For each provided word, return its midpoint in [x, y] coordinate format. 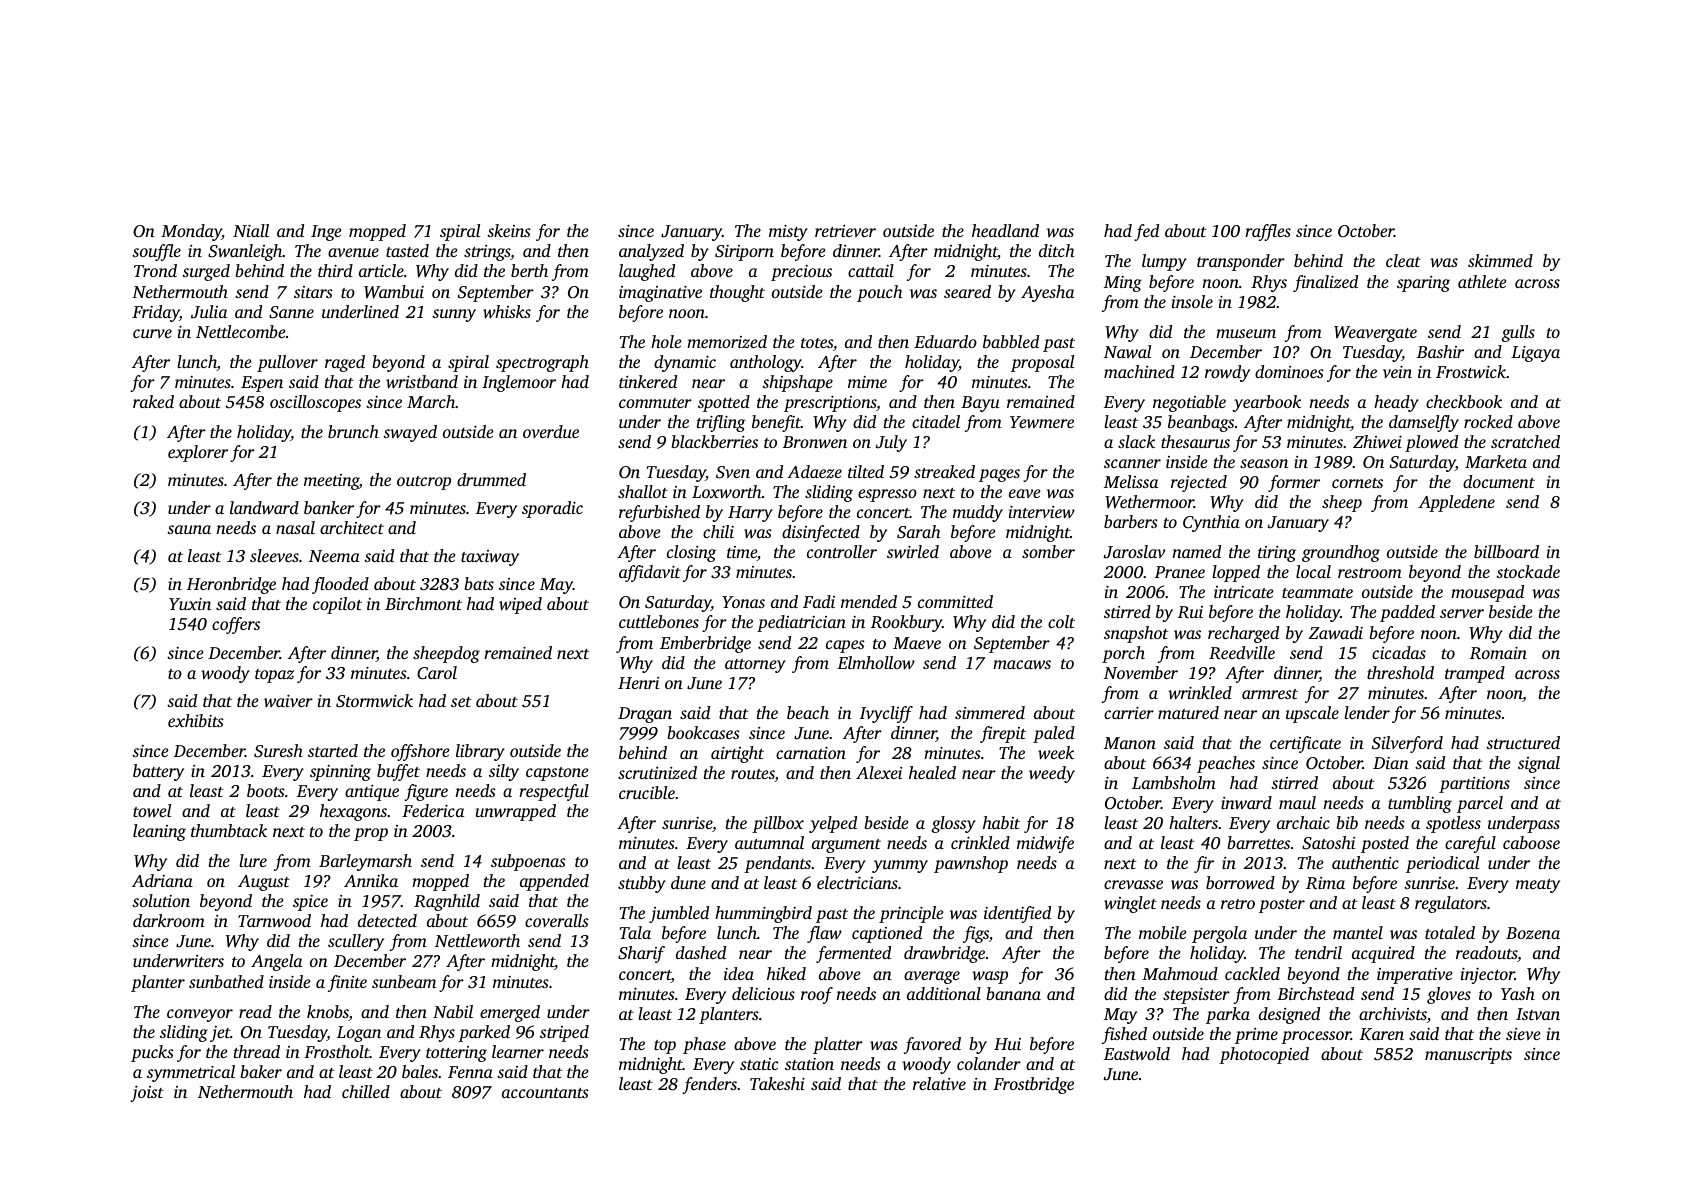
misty [788, 233]
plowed [1431, 443]
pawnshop [971, 864]
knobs [328, 1013]
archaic [1303, 822]
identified [1017, 914]
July [891, 443]
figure [426, 792]
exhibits [196, 720]
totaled [1450, 932]
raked [153, 401]
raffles [1268, 232]
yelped [833, 824]
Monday [191, 232]
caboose [1531, 842]
